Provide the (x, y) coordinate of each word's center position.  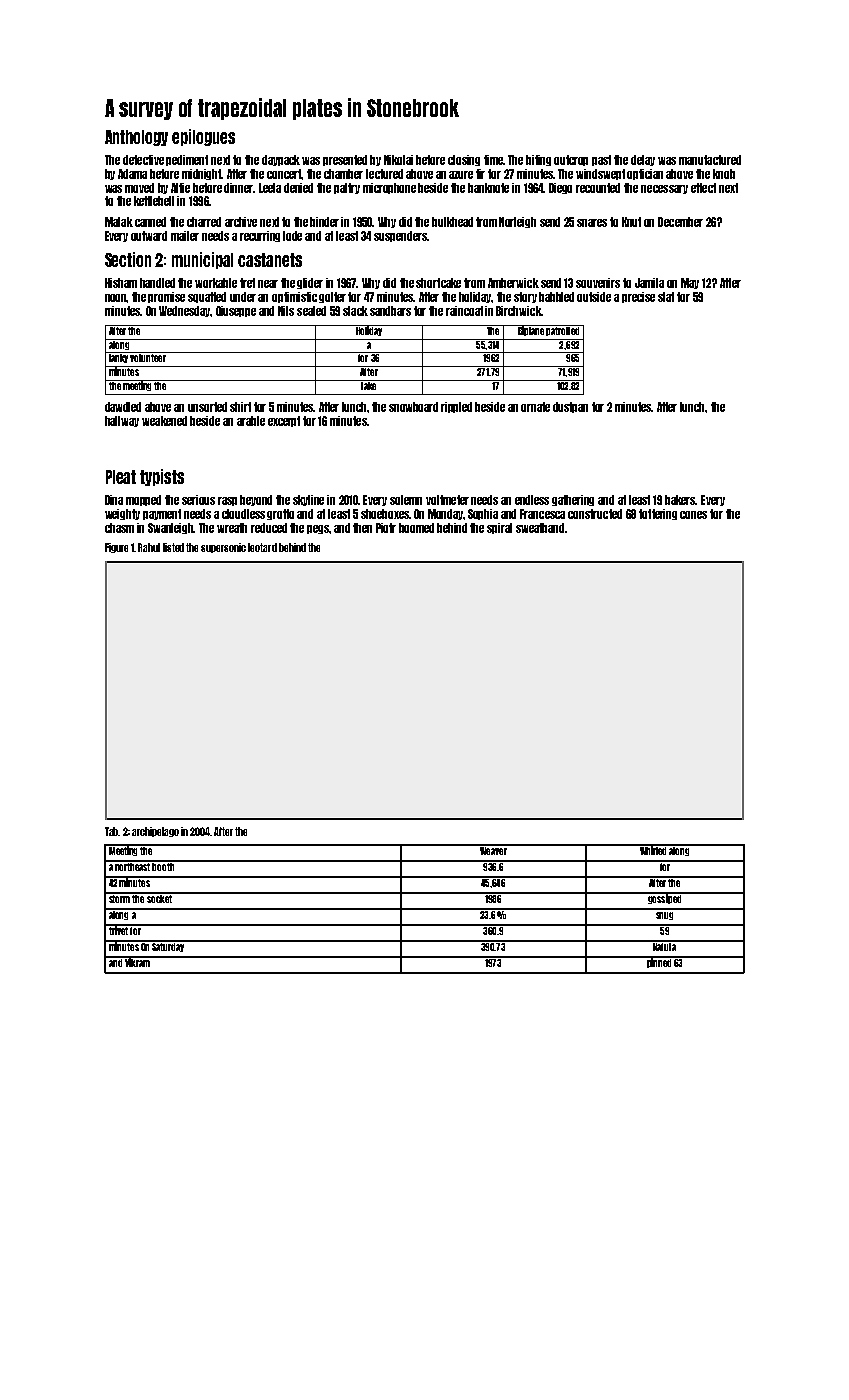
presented (345, 160)
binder (324, 222)
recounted (598, 188)
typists (162, 477)
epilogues (203, 137)
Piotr (386, 528)
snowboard (413, 407)
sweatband (540, 528)
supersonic (223, 548)
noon (116, 298)
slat (666, 297)
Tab (111, 831)
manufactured (710, 160)
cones (693, 515)
